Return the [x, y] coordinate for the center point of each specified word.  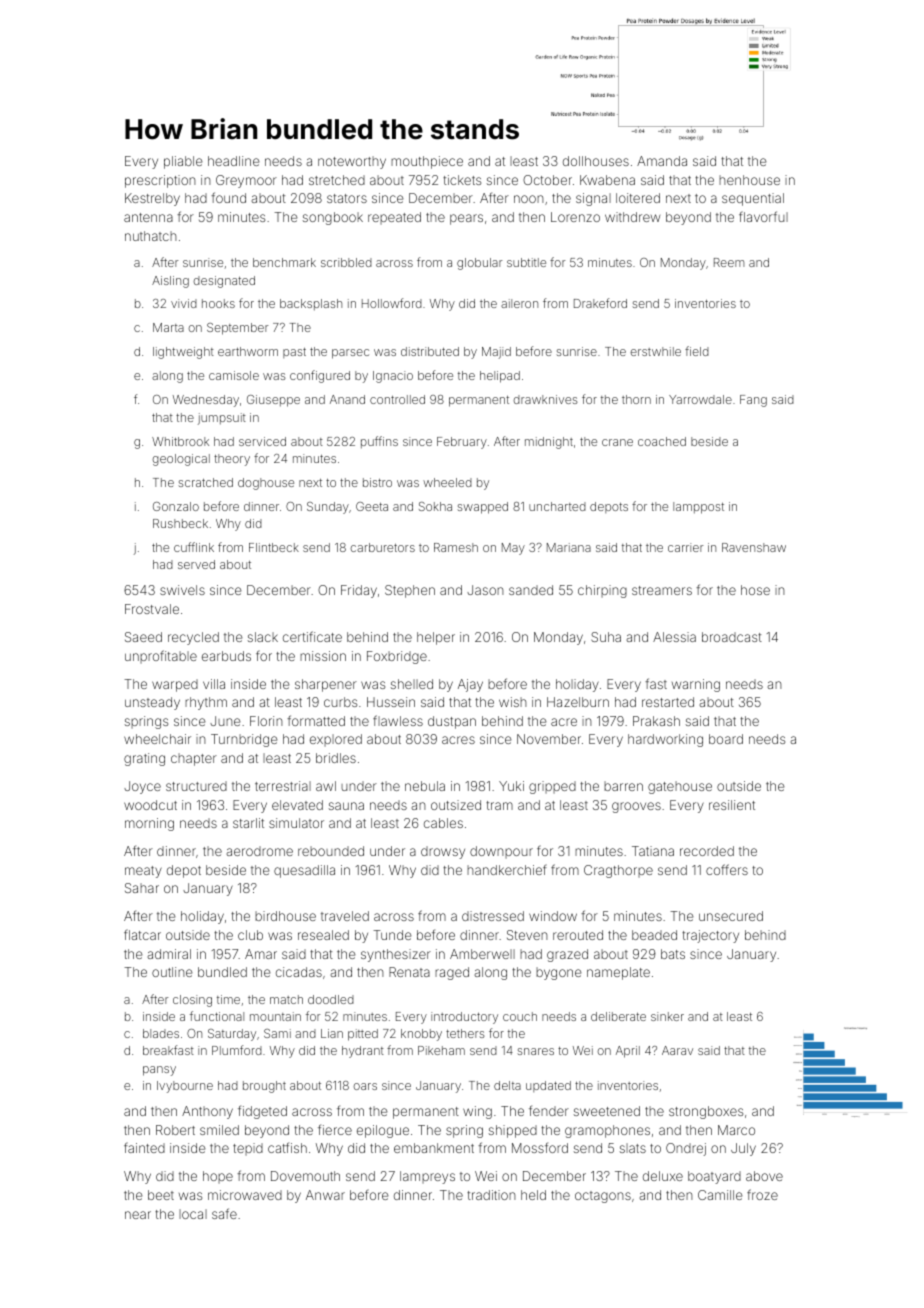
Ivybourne [185, 1087]
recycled [193, 638]
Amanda [662, 161]
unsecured [731, 916]
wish [513, 702]
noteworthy [352, 162]
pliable [183, 162]
